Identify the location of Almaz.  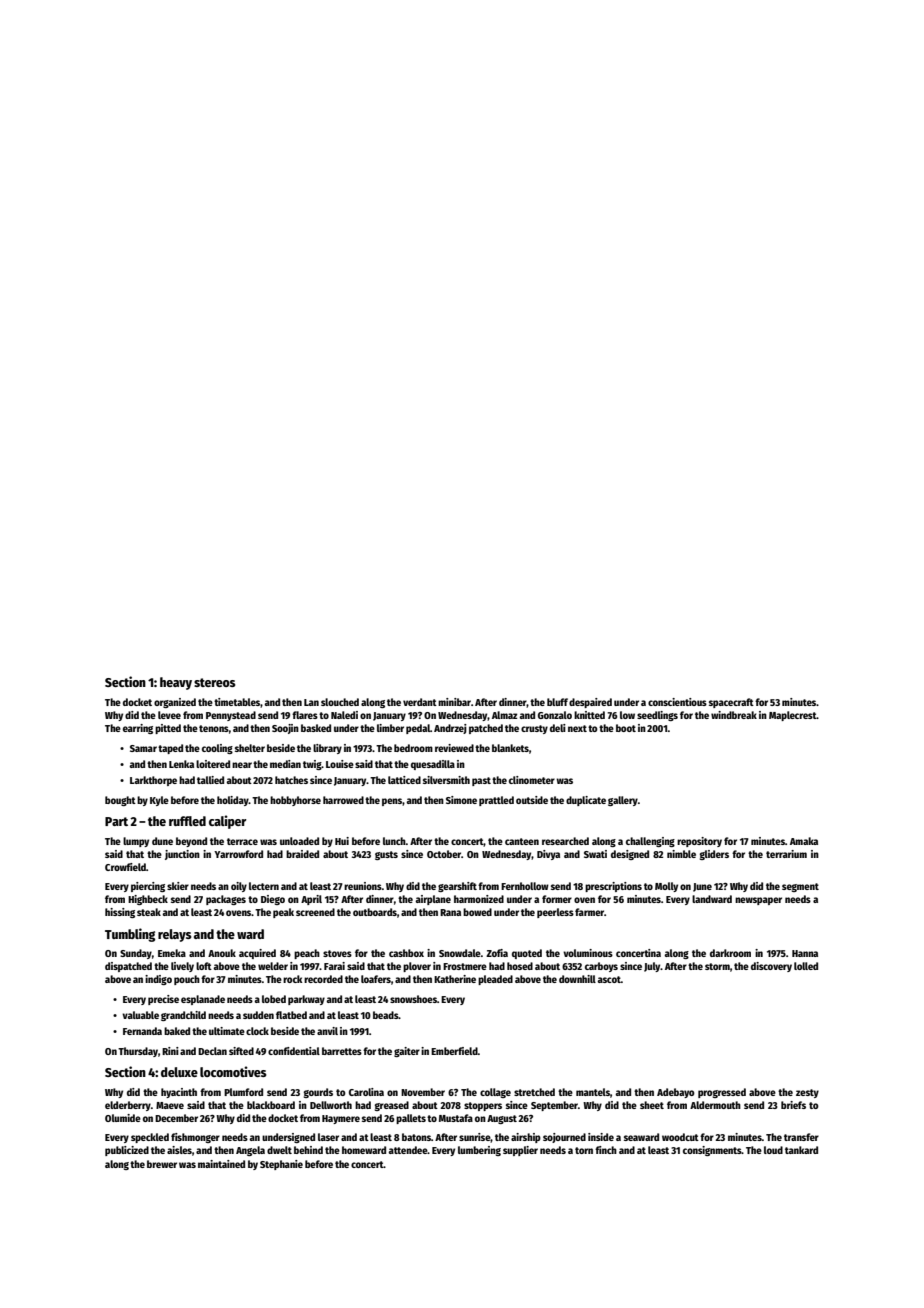
(504, 715).
